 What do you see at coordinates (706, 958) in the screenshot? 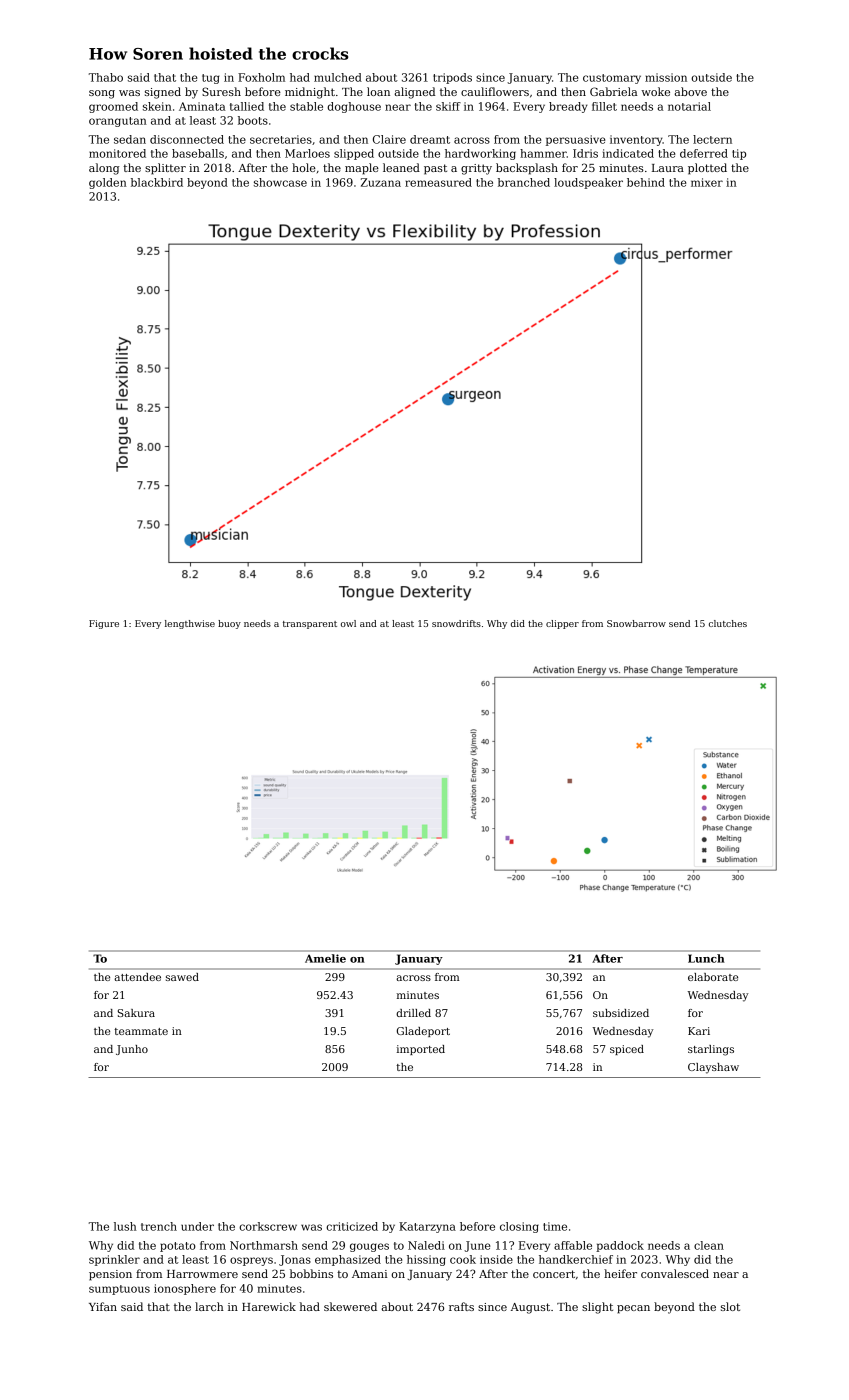
I see `Lunch` at bounding box center [706, 958].
